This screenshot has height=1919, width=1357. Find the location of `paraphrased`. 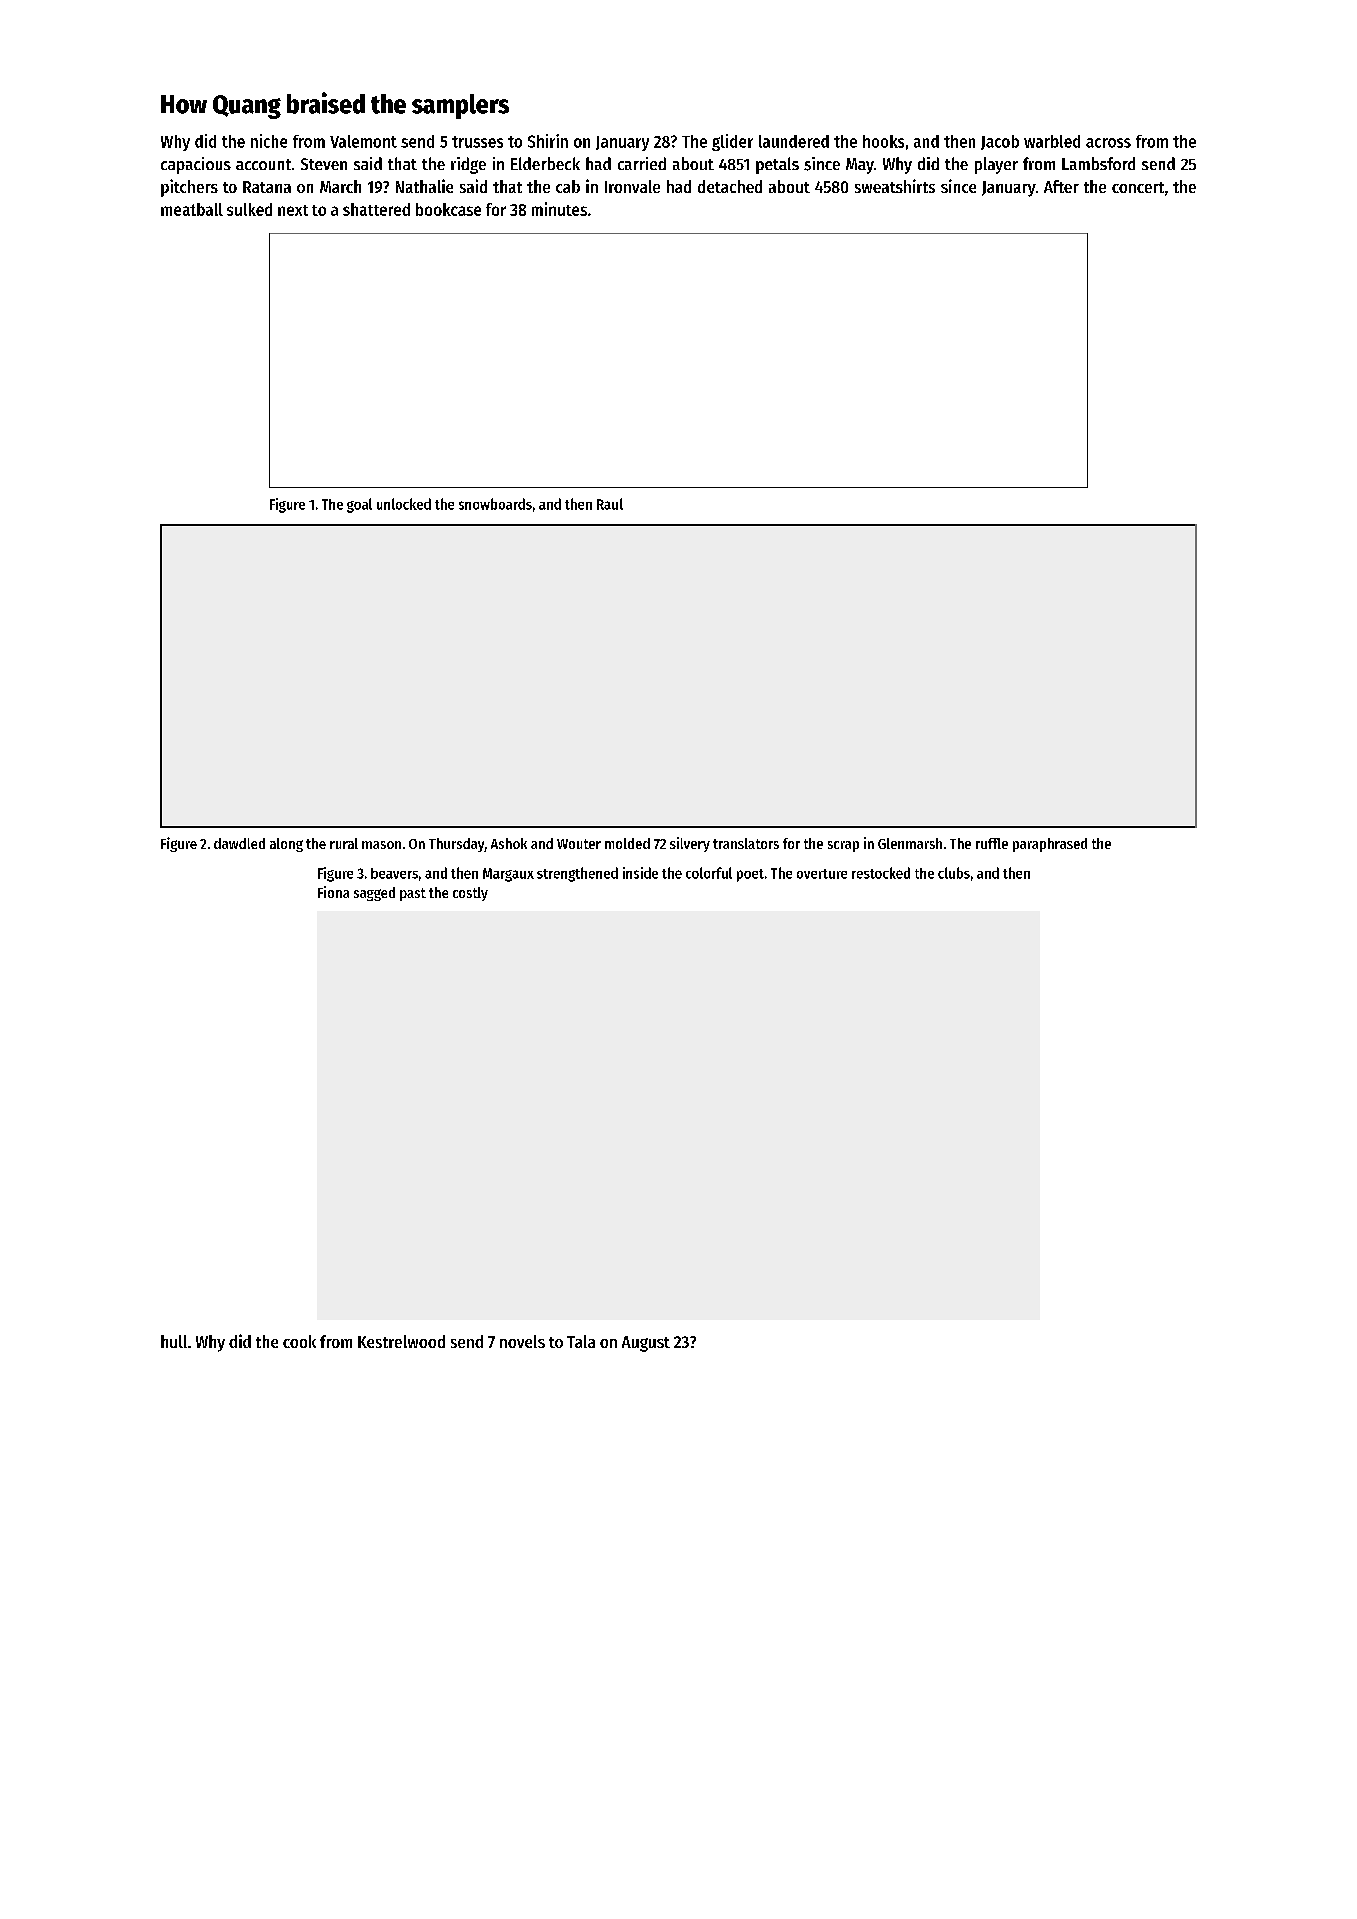

paraphrased is located at coordinates (1050, 845).
